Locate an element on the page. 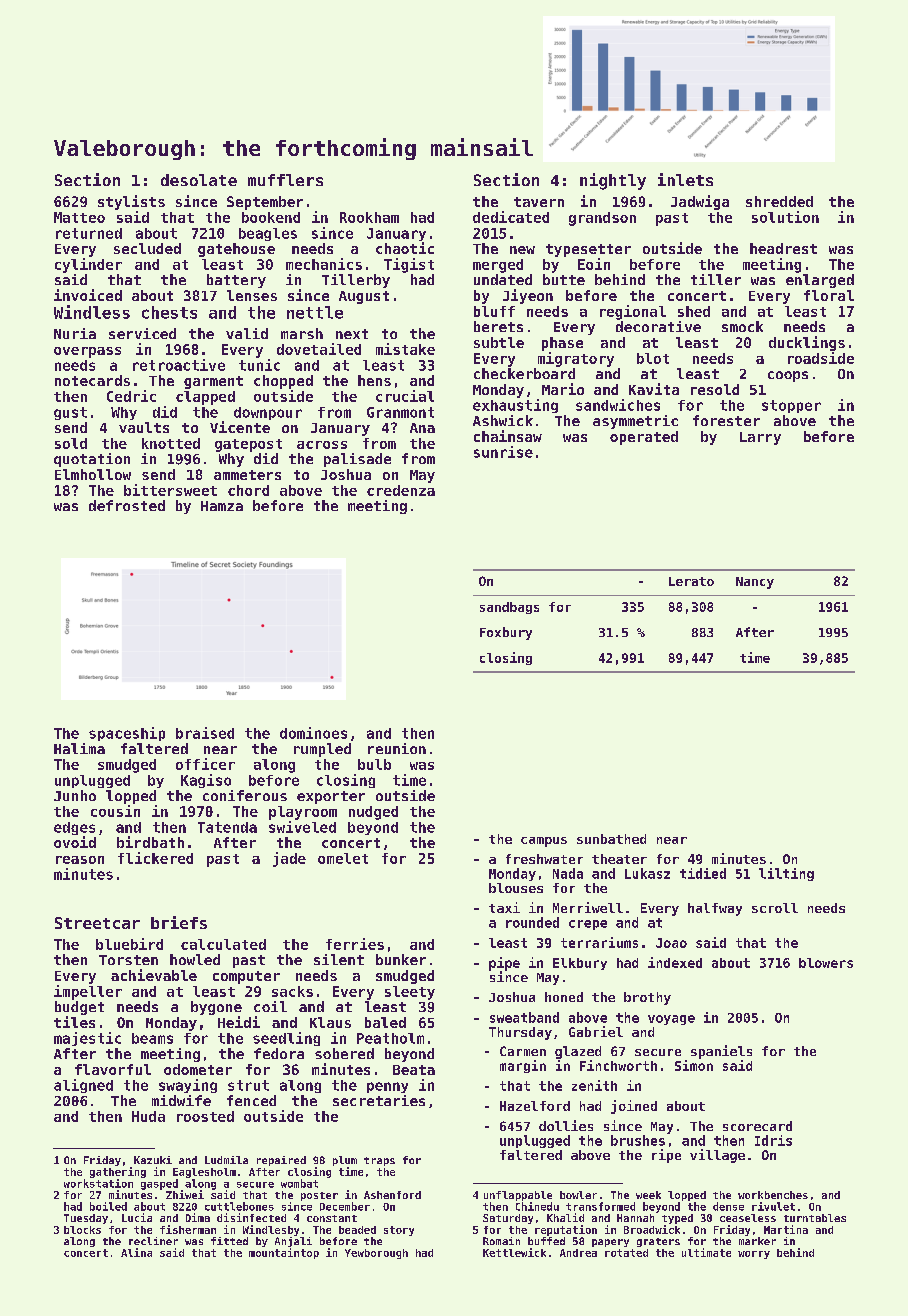  penny is located at coordinates (387, 1087).
